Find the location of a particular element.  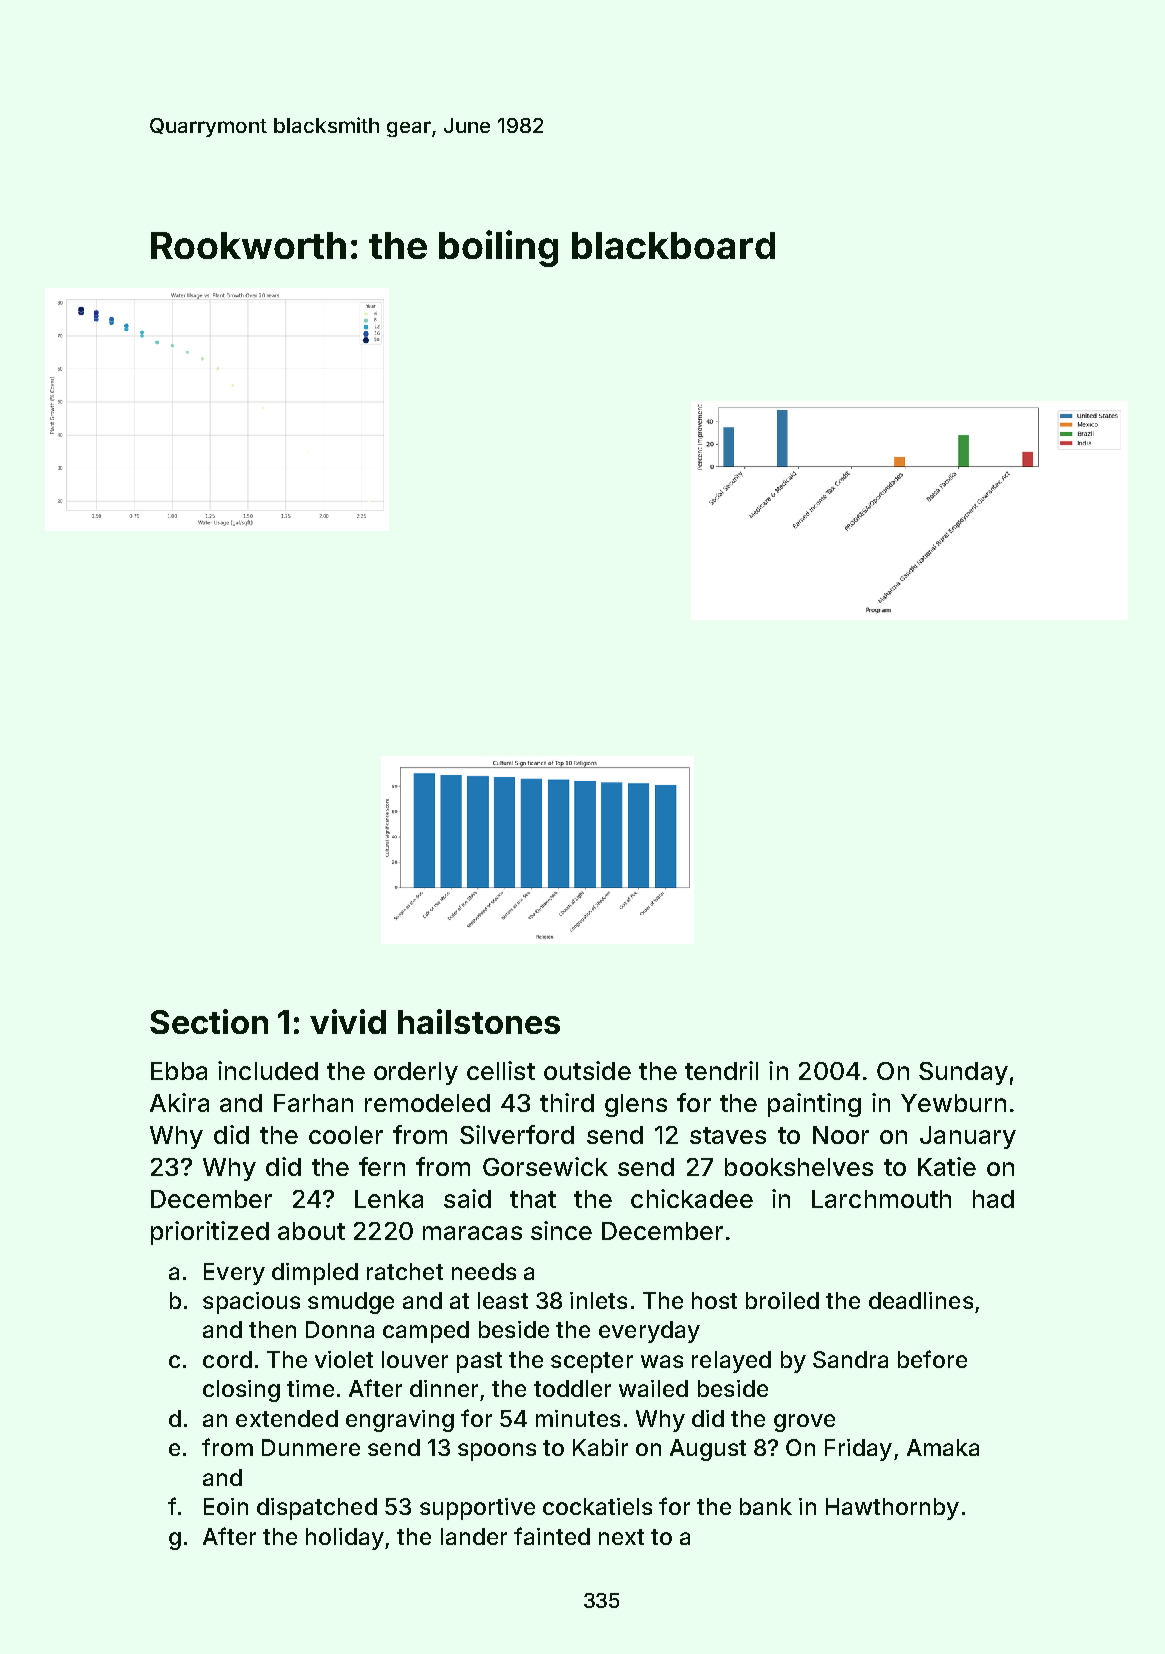

next is located at coordinates (621, 1537).
